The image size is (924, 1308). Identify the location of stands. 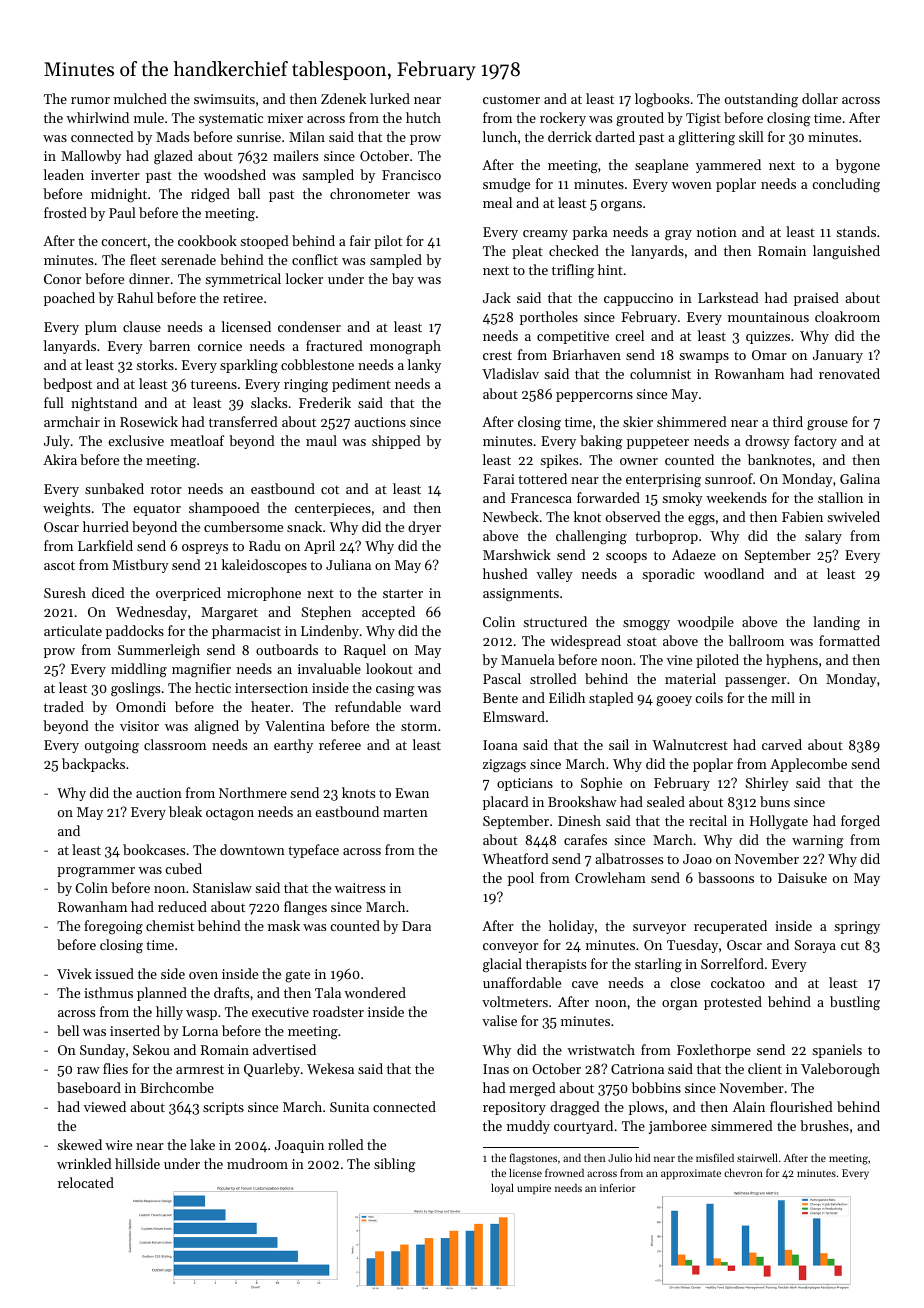
(856, 231).
